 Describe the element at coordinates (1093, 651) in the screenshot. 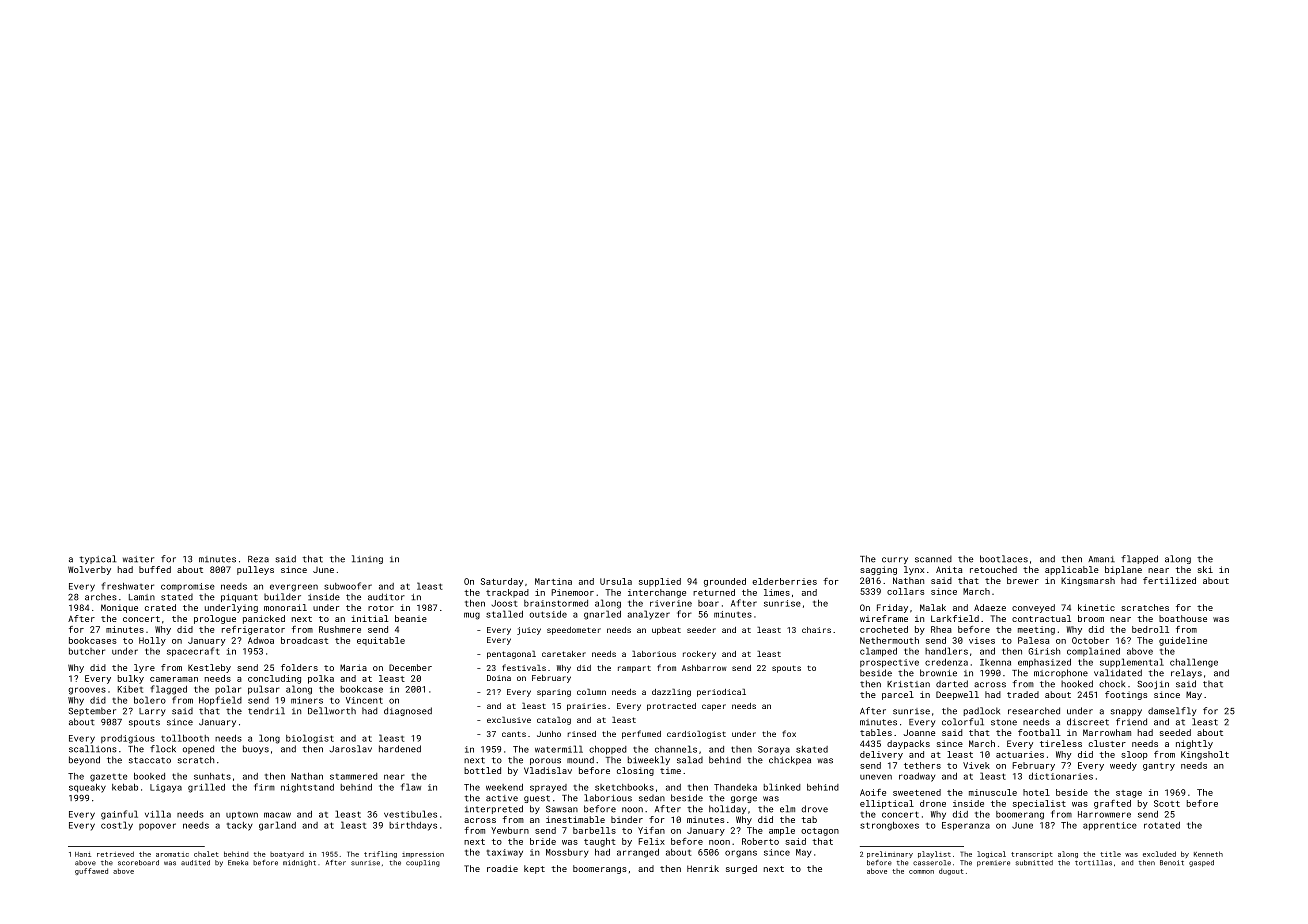

I see `complained` at that location.
